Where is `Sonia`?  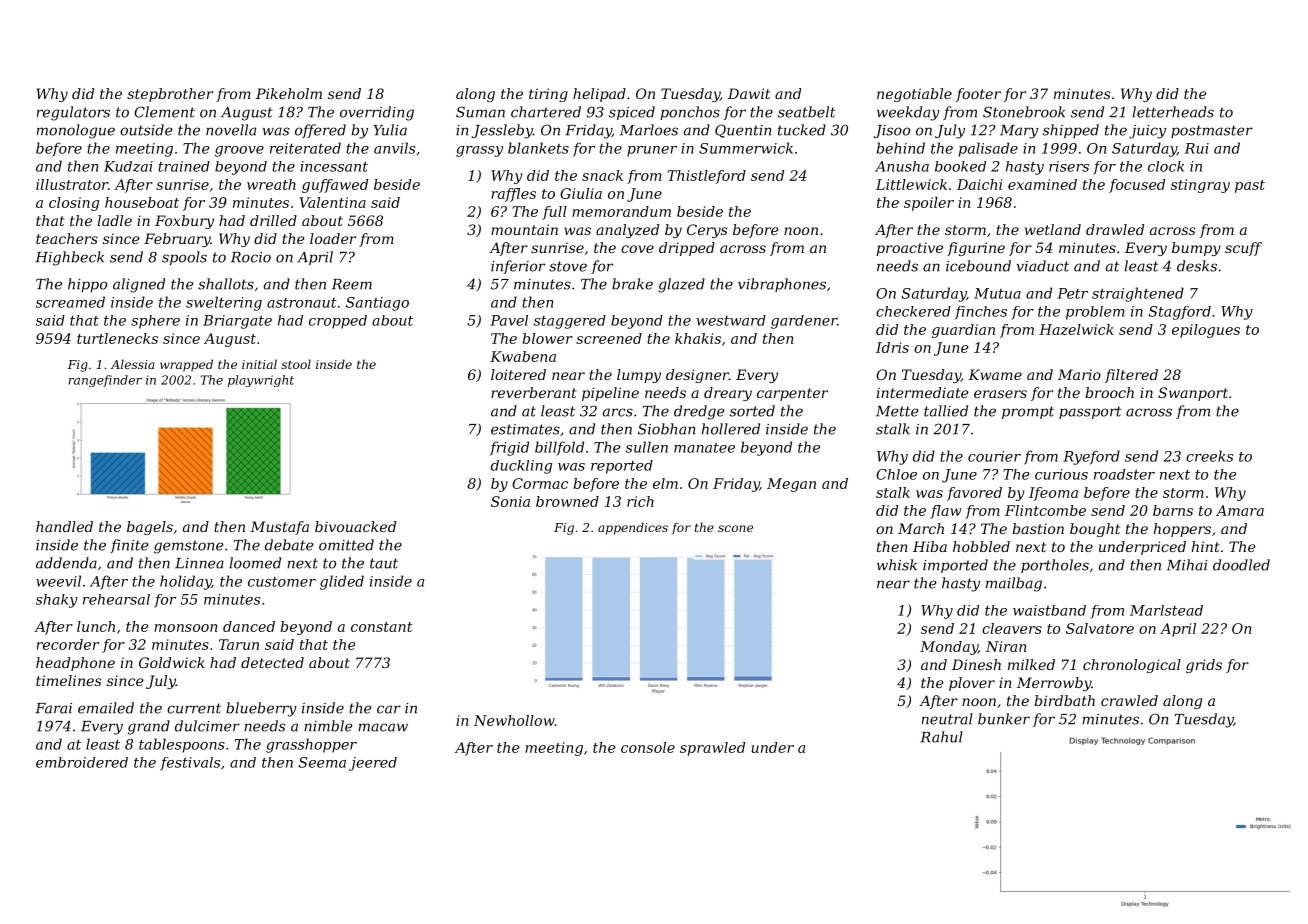
Sonia is located at coordinates (510, 501).
